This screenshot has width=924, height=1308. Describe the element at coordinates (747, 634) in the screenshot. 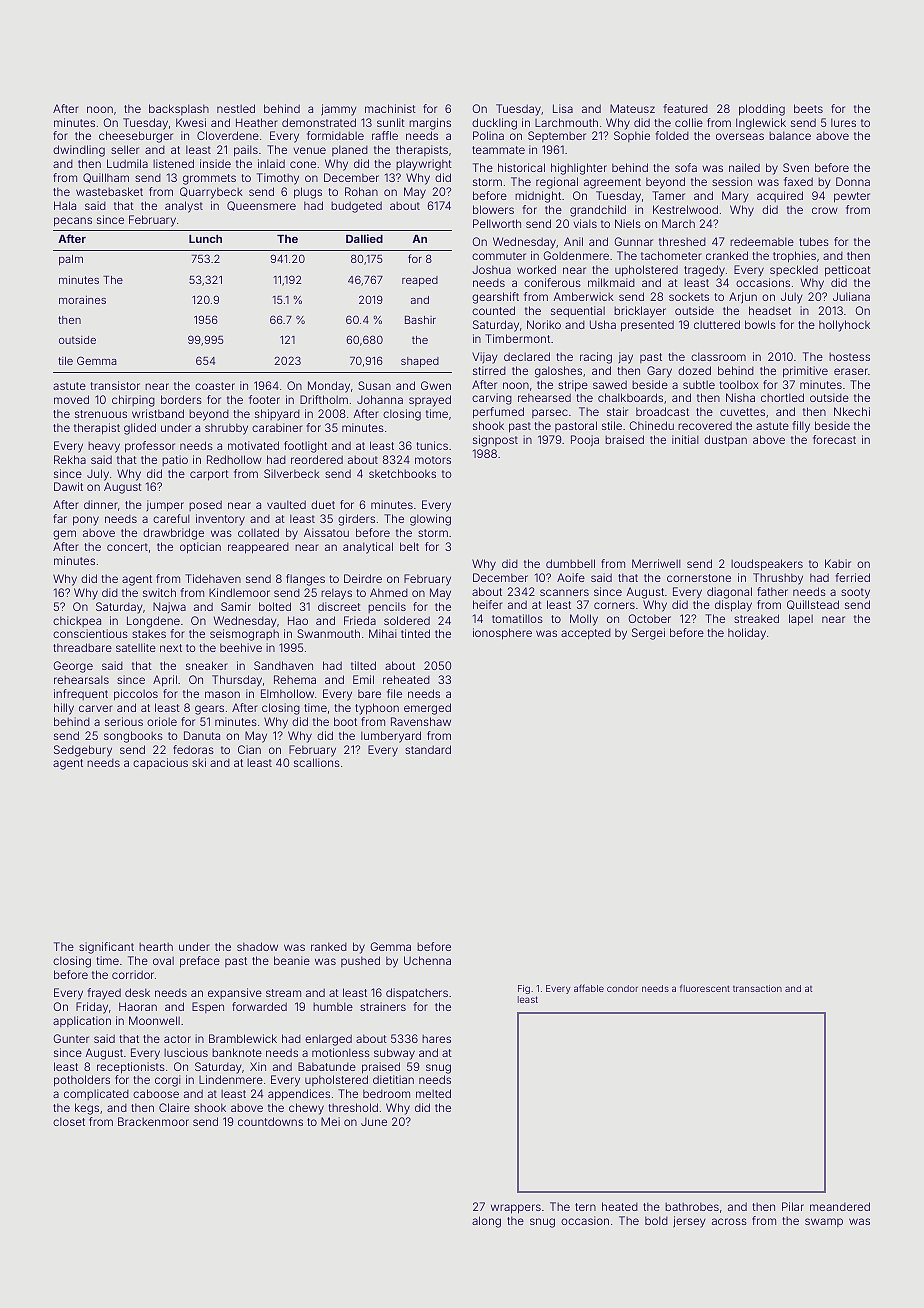

I see `holiday` at that location.
